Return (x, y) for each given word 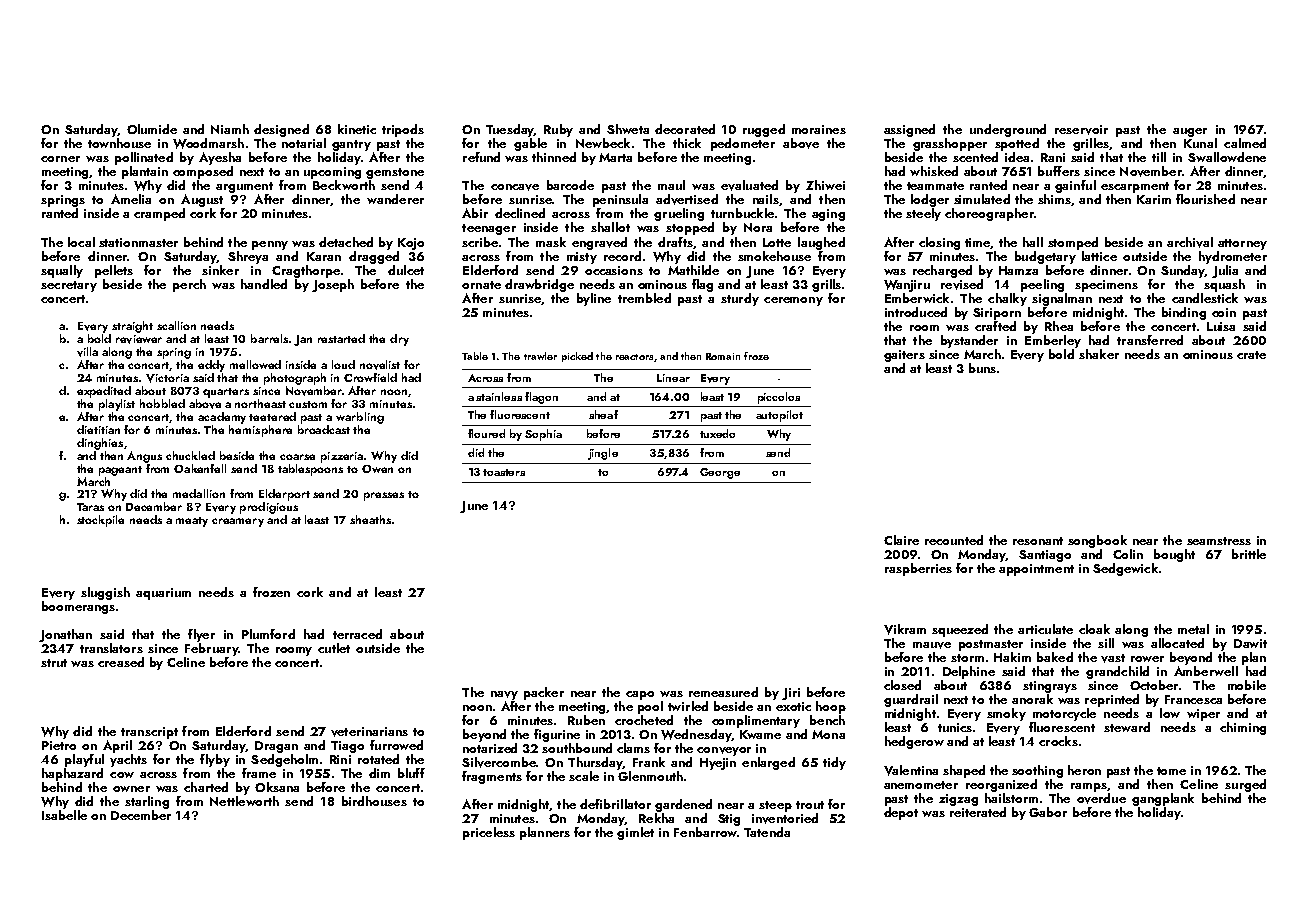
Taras (90, 507)
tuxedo (717, 433)
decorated (685, 129)
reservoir (1081, 130)
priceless (489, 833)
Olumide (152, 129)
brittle (1249, 554)
